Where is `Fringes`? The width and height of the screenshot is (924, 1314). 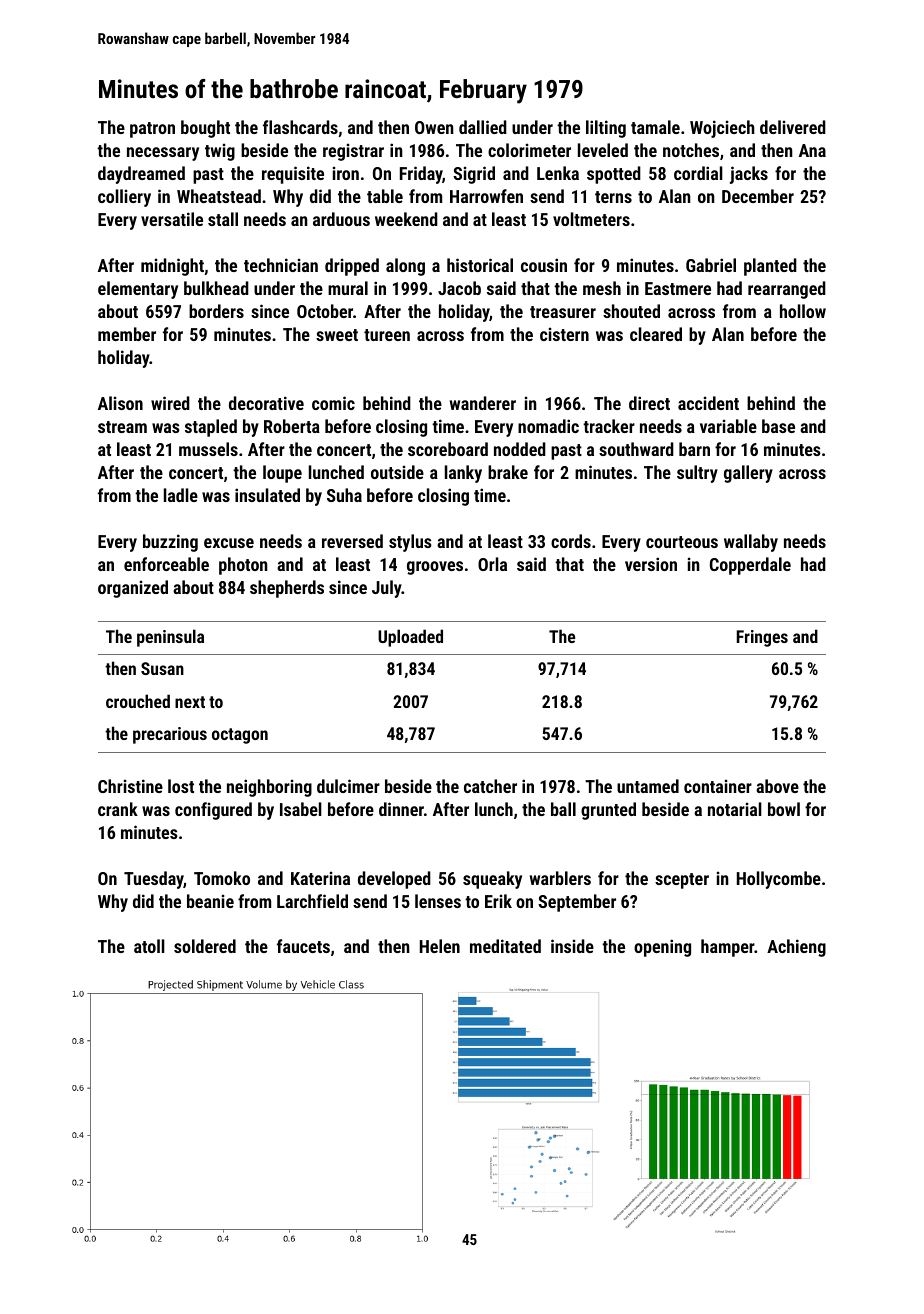
Fringes is located at coordinates (762, 638).
